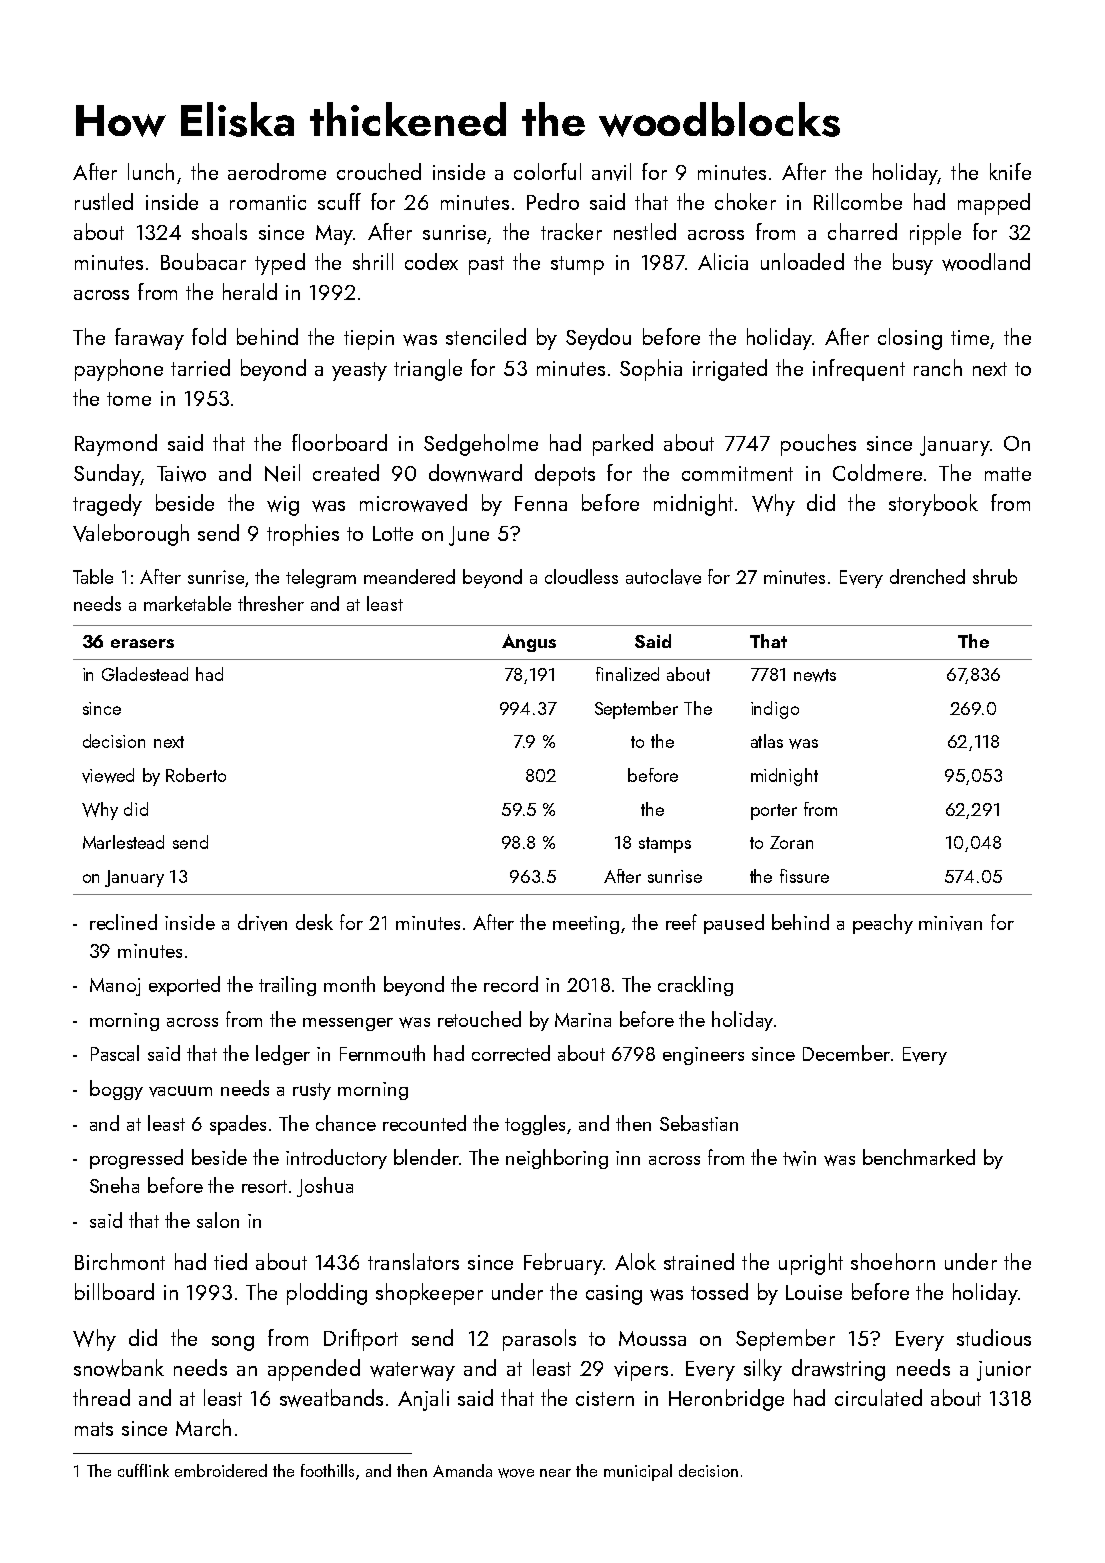 This screenshot has height=1563, width=1105. Describe the element at coordinates (114, 1291) in the screenshot. I see `billboard` at that location.
